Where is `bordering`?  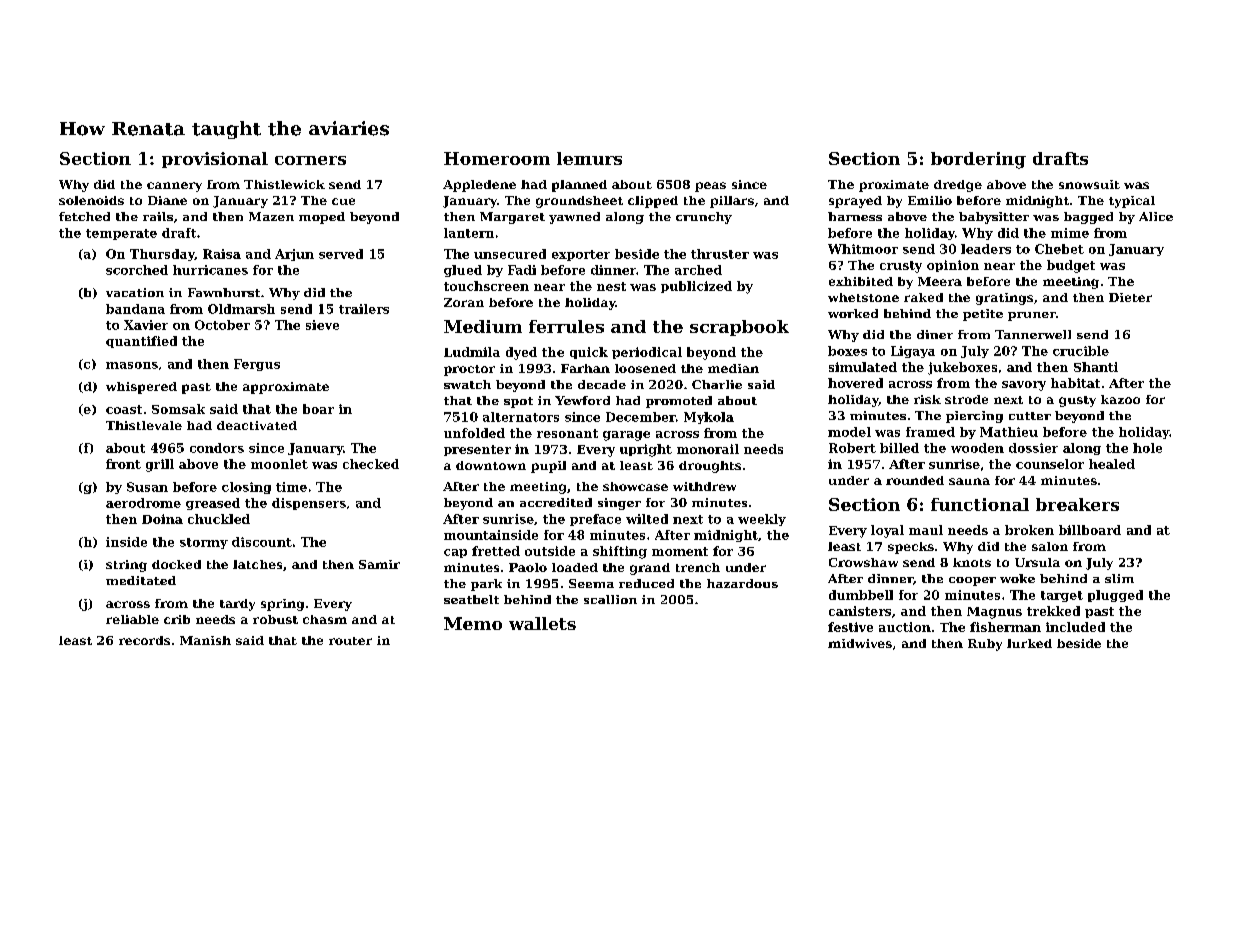 bordering is located at coordinates (978, 160).
